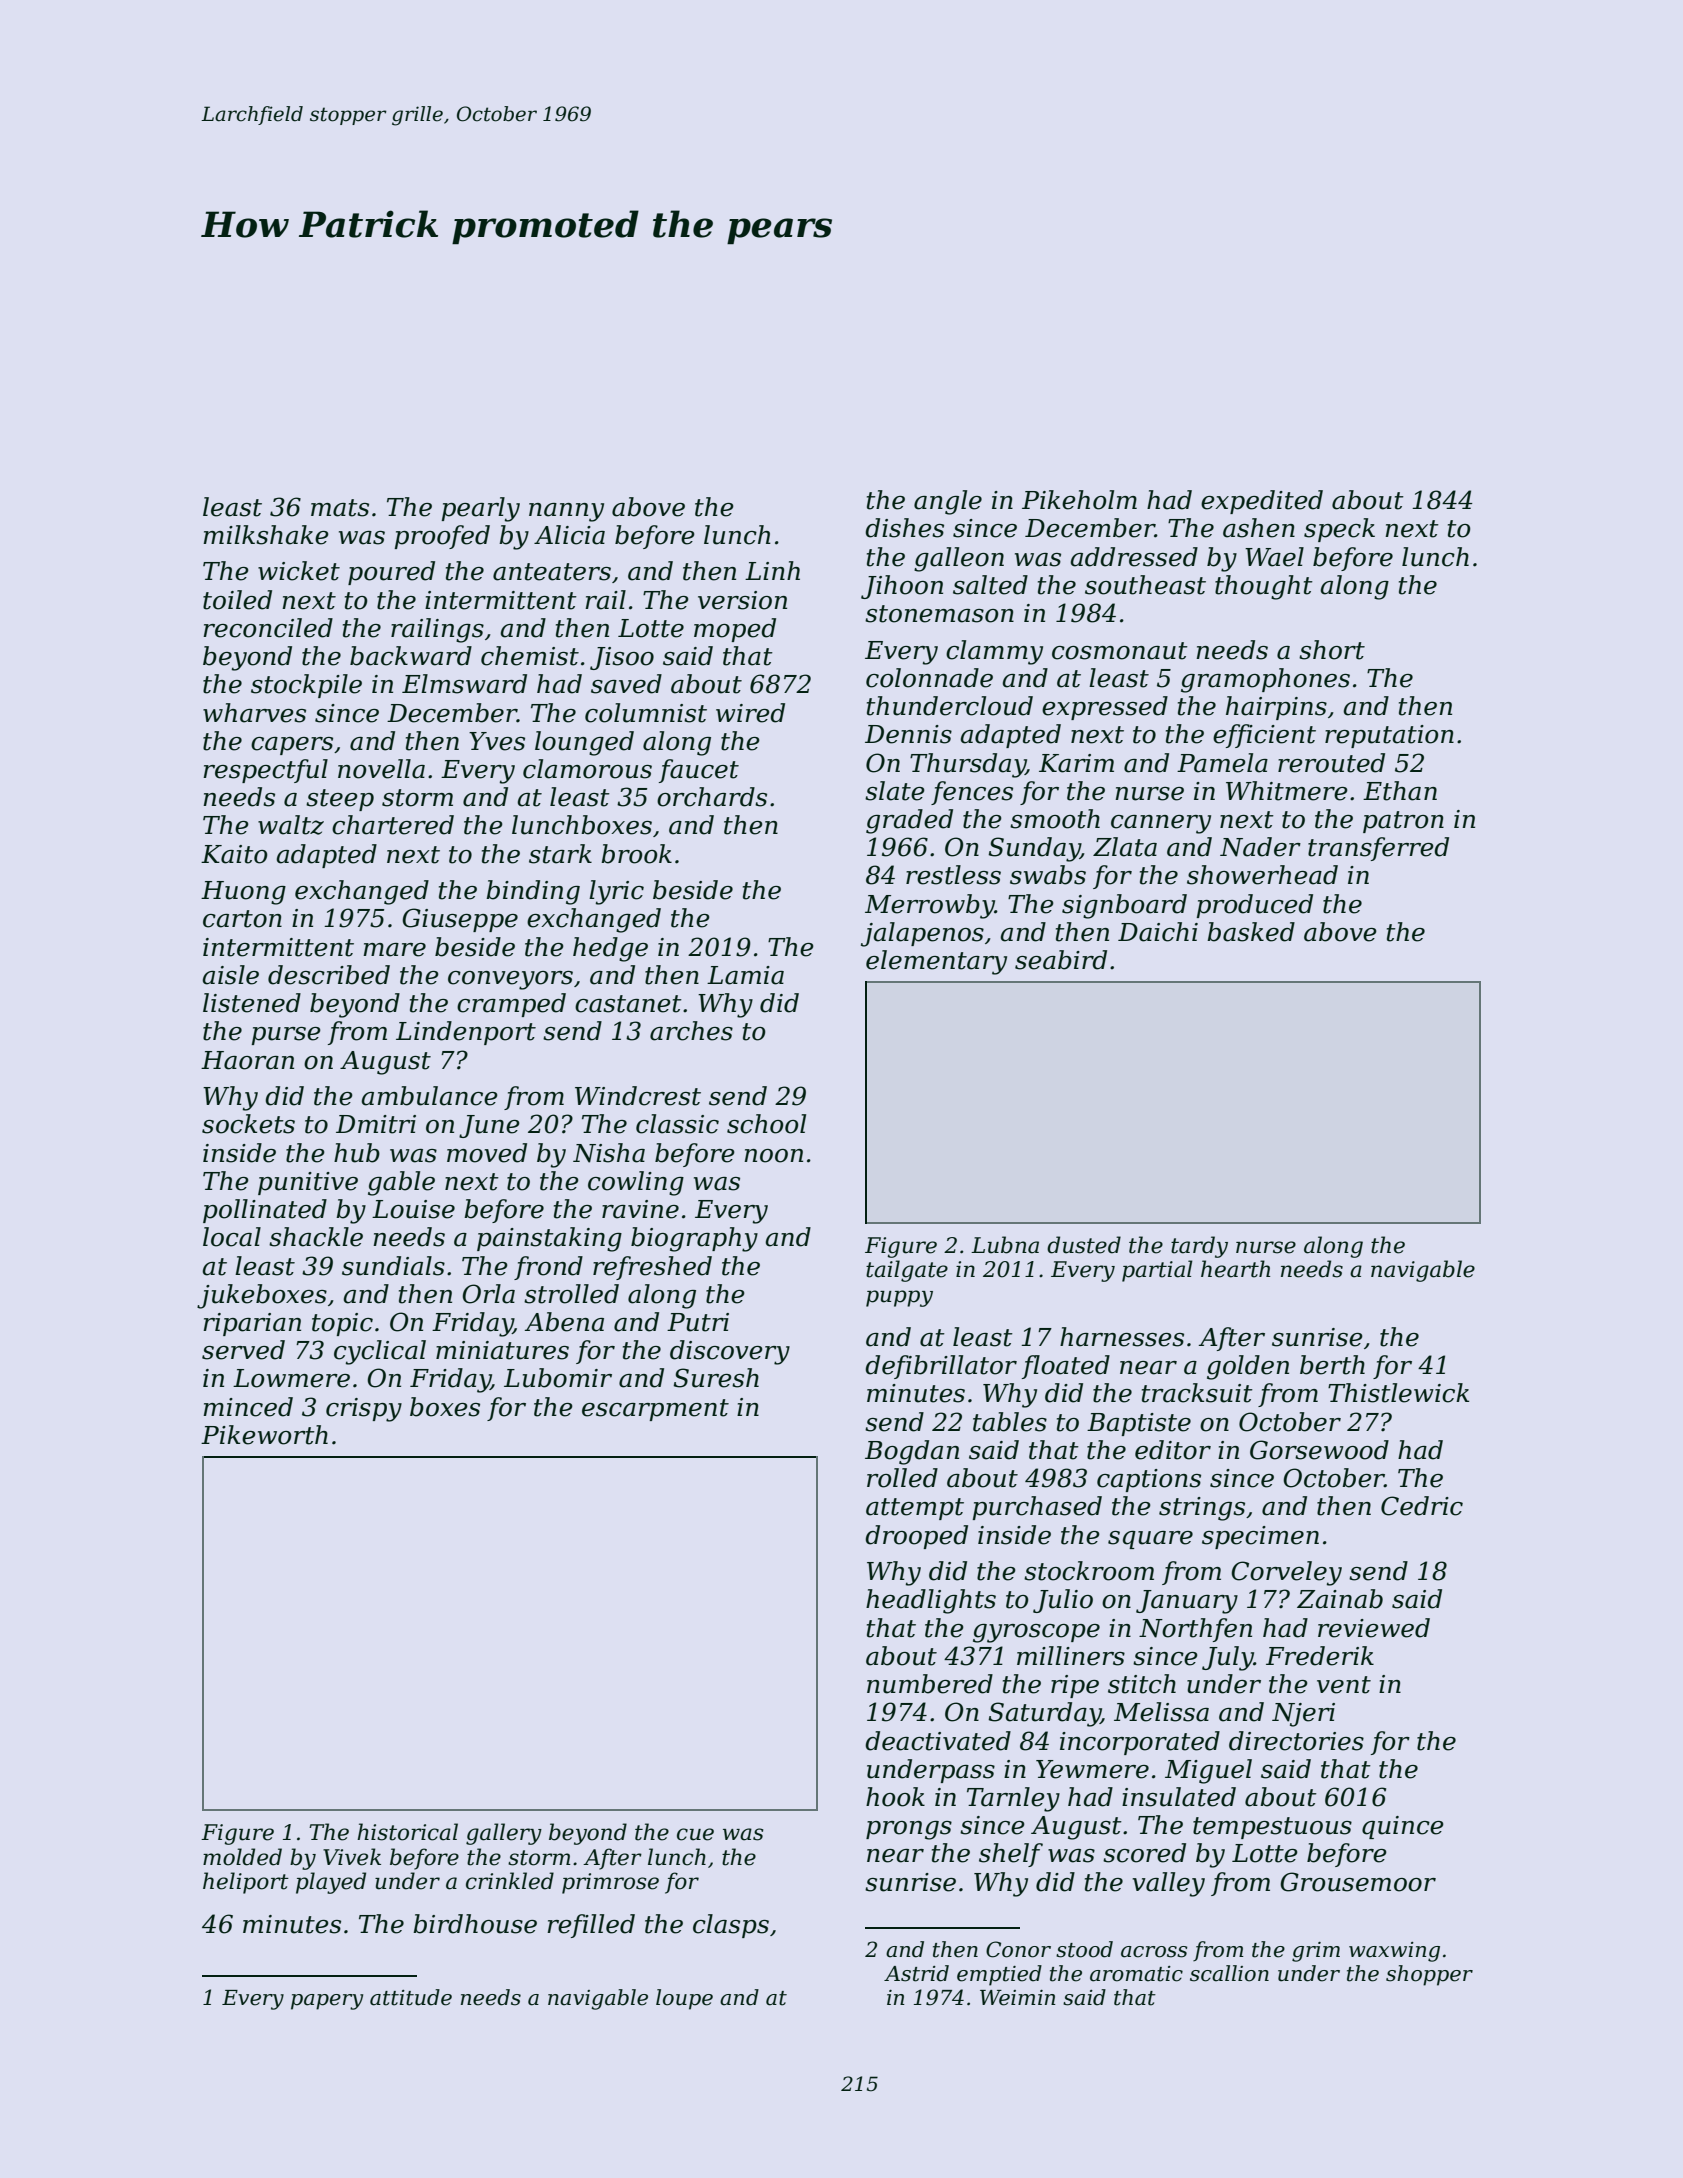 The height and width of the screenshot is (2178, 1683). I want to click on painstaking, so click(549, 1239).
